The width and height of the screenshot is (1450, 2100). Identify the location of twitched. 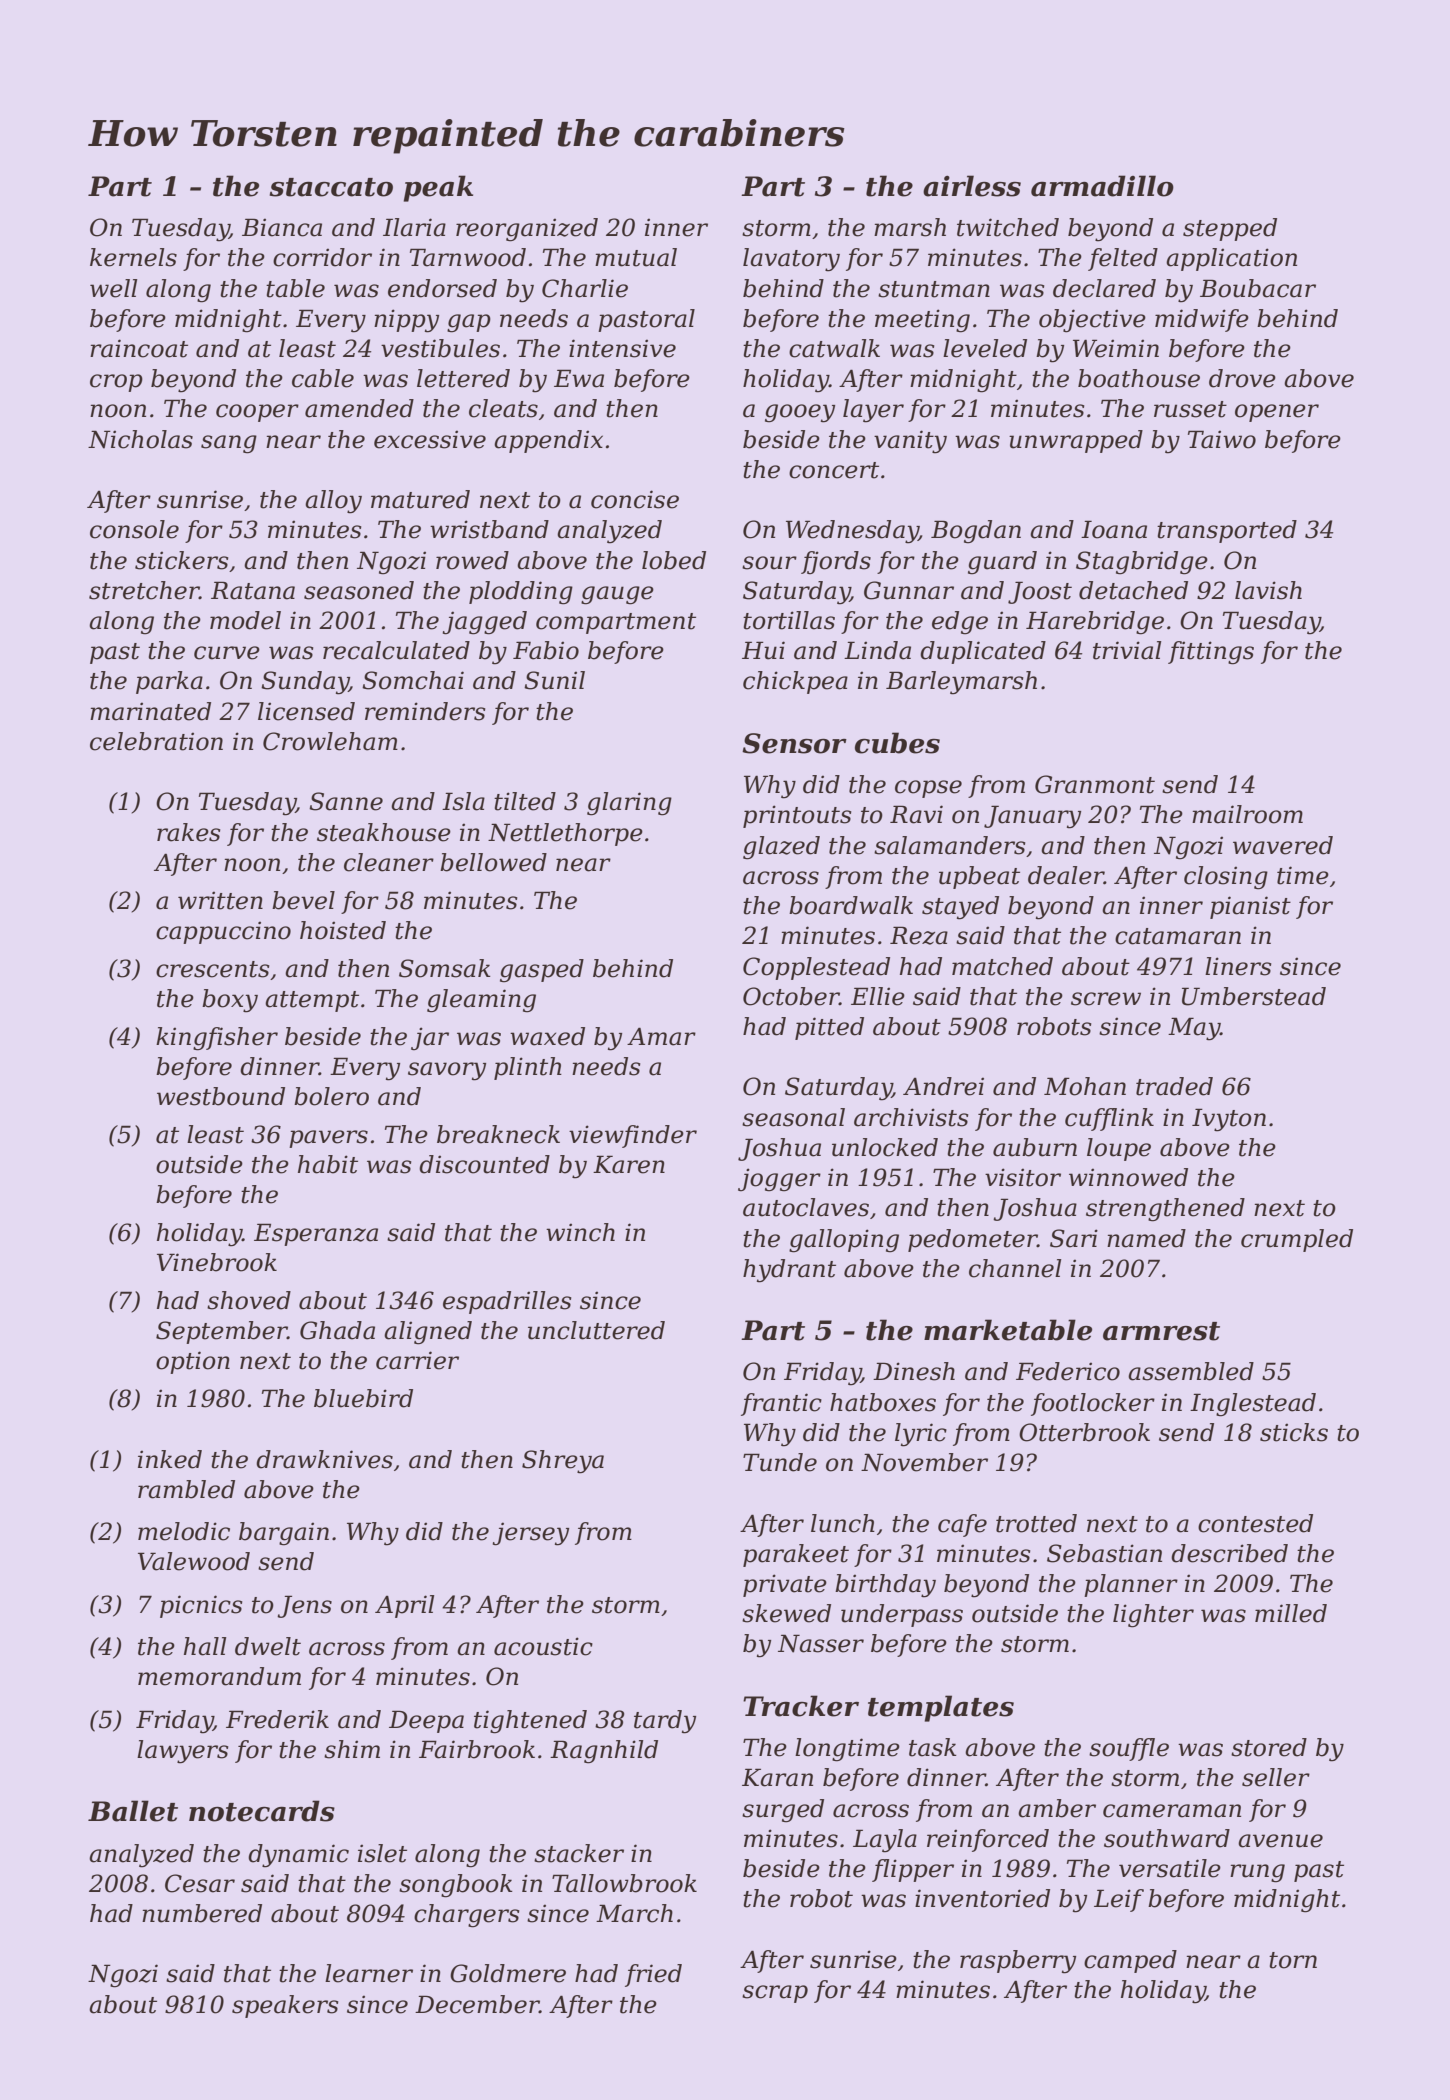
(1008, 227).
